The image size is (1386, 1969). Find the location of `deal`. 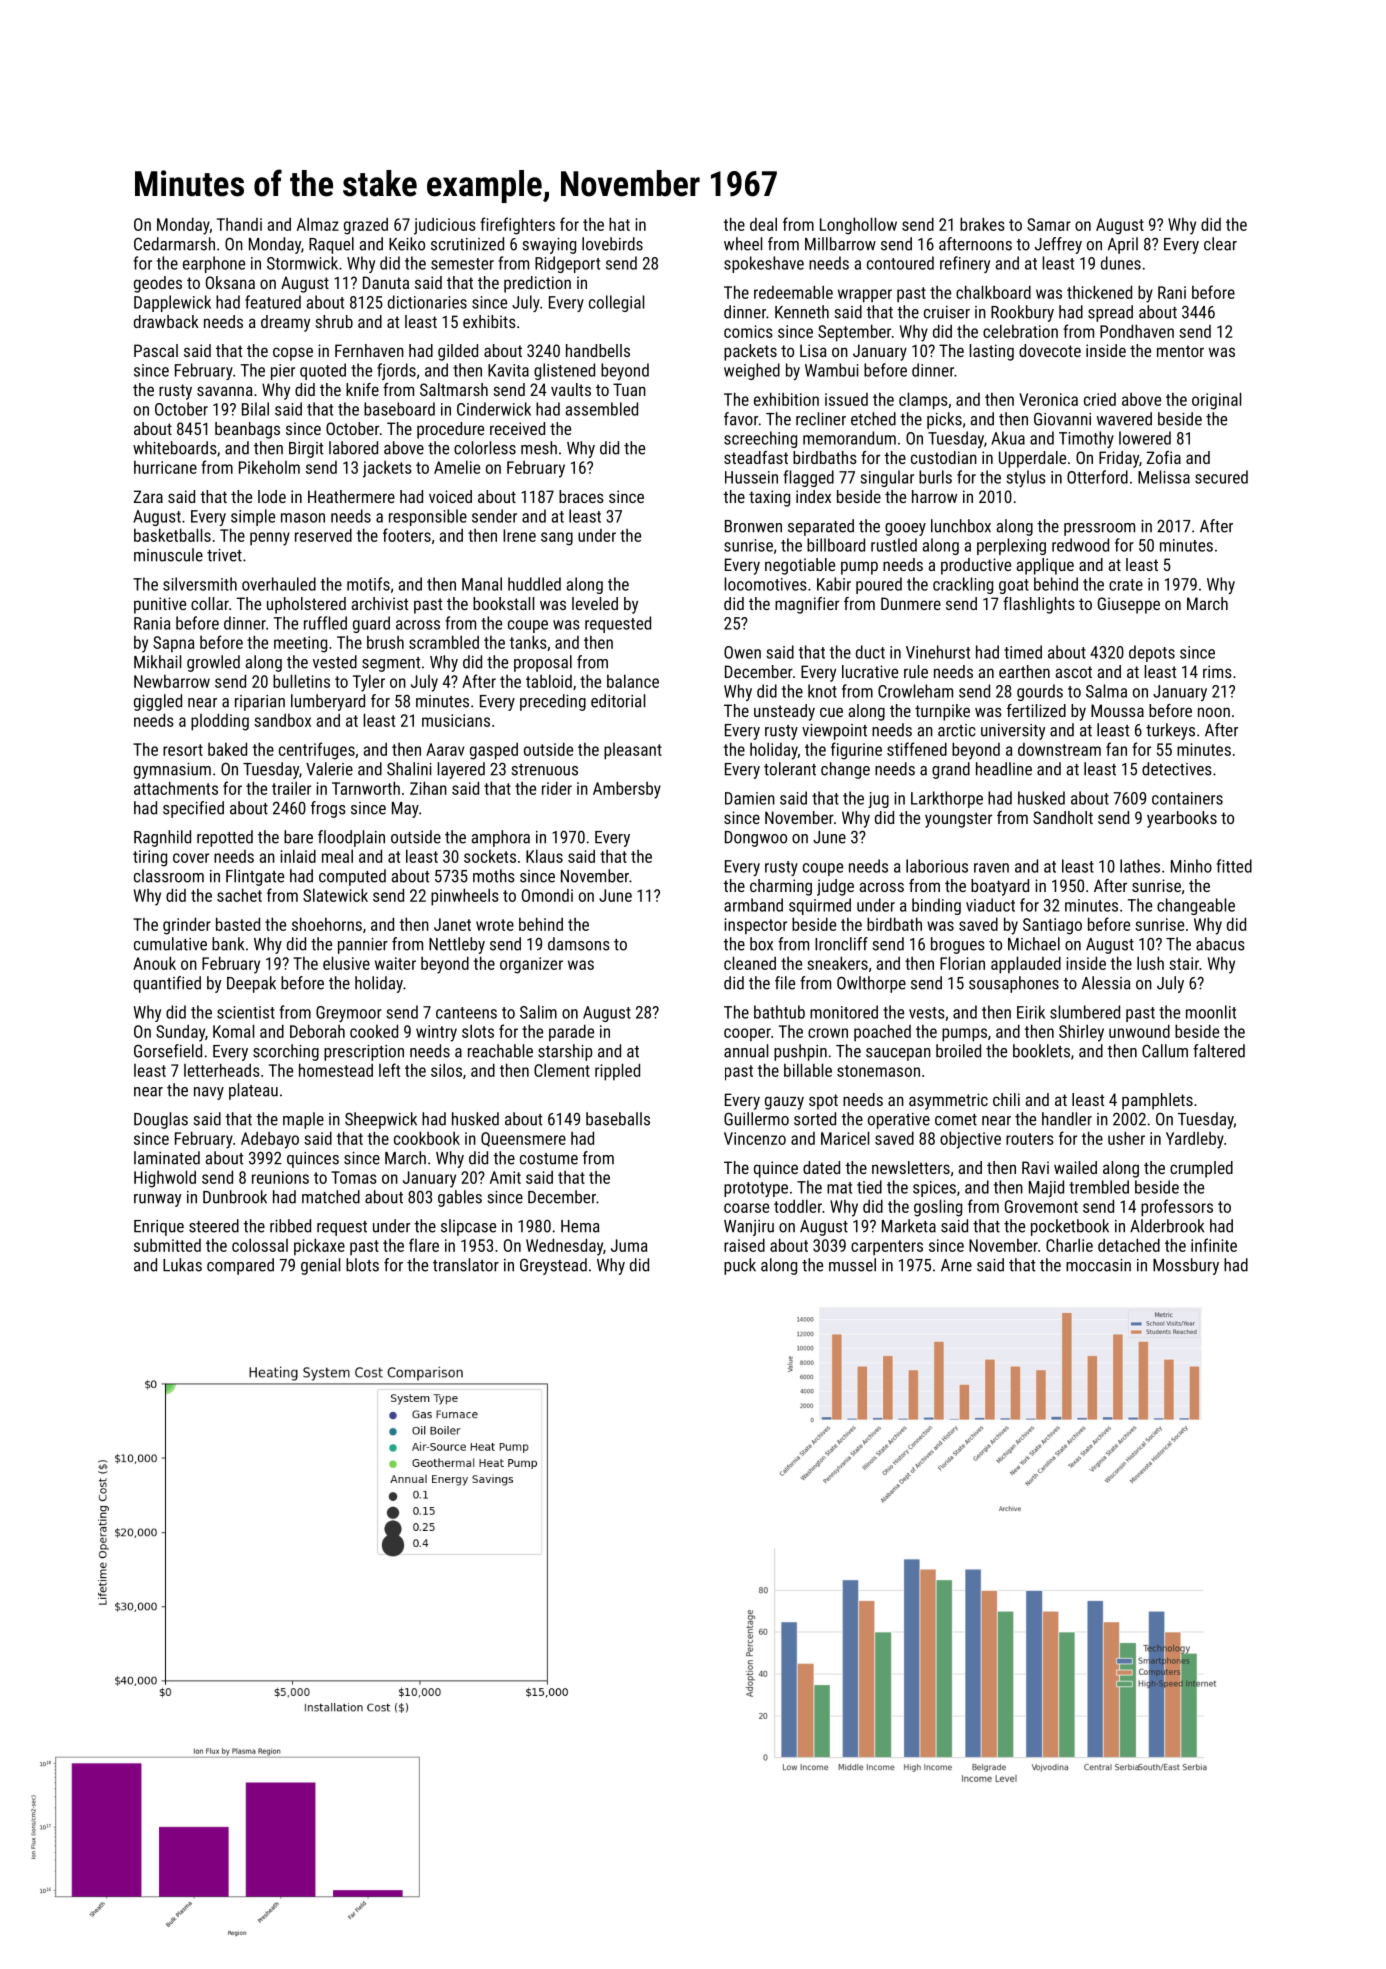

deal is located at coordinates (763, 224).
